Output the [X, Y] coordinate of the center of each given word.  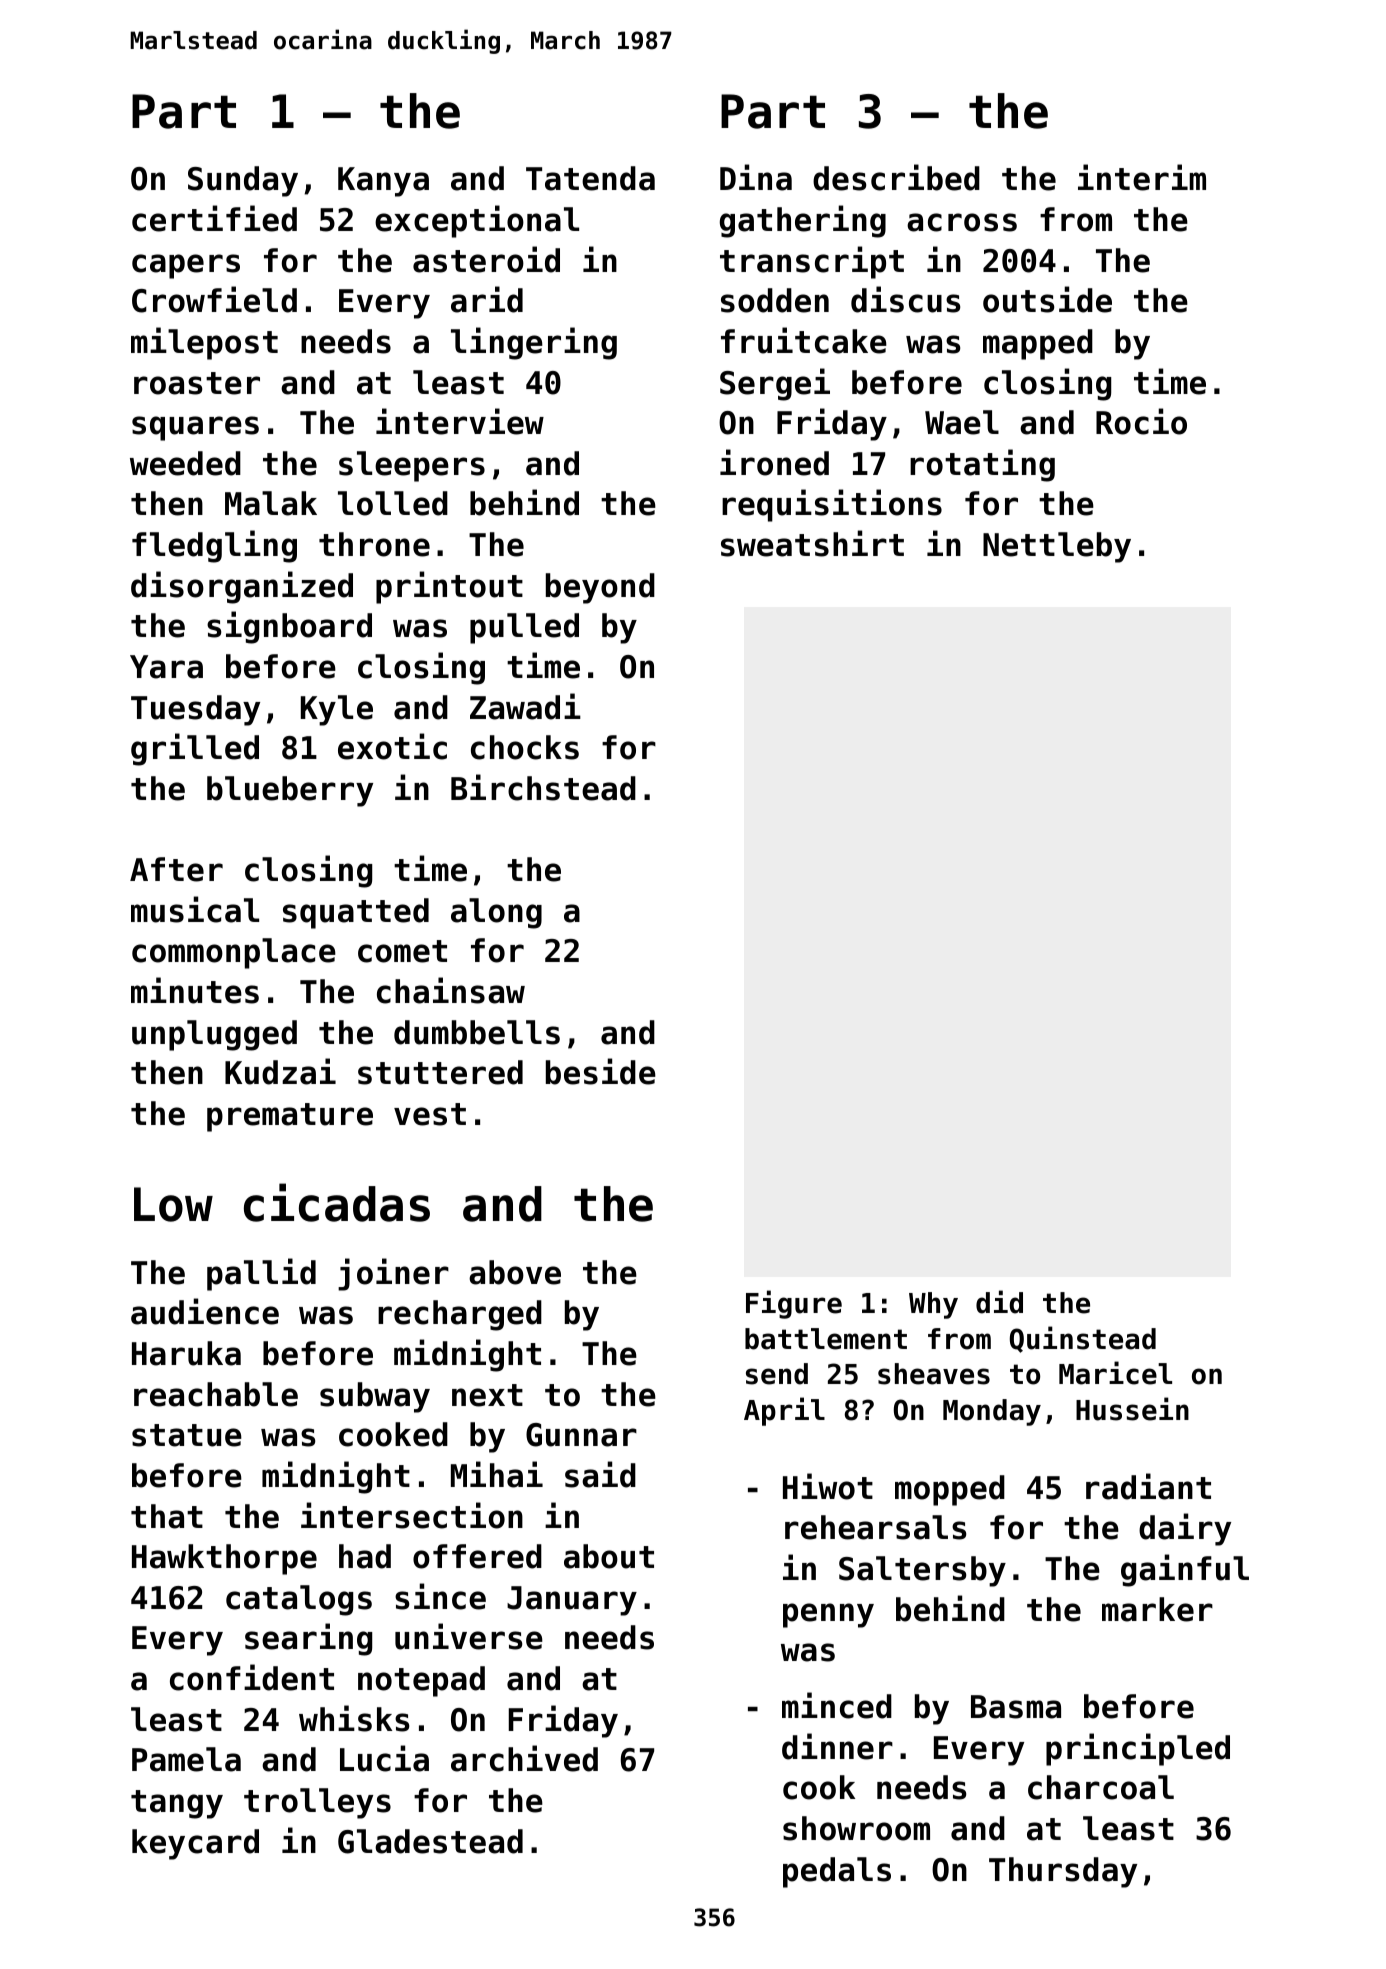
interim [1142, 177]
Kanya [383, 182]
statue [187, 1435]
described [896, 177]
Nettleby [1057, 547]
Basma [1016, 1707]
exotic [392, 746]
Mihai [497, 1474]
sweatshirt [812, 543]
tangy [177, 1804]
